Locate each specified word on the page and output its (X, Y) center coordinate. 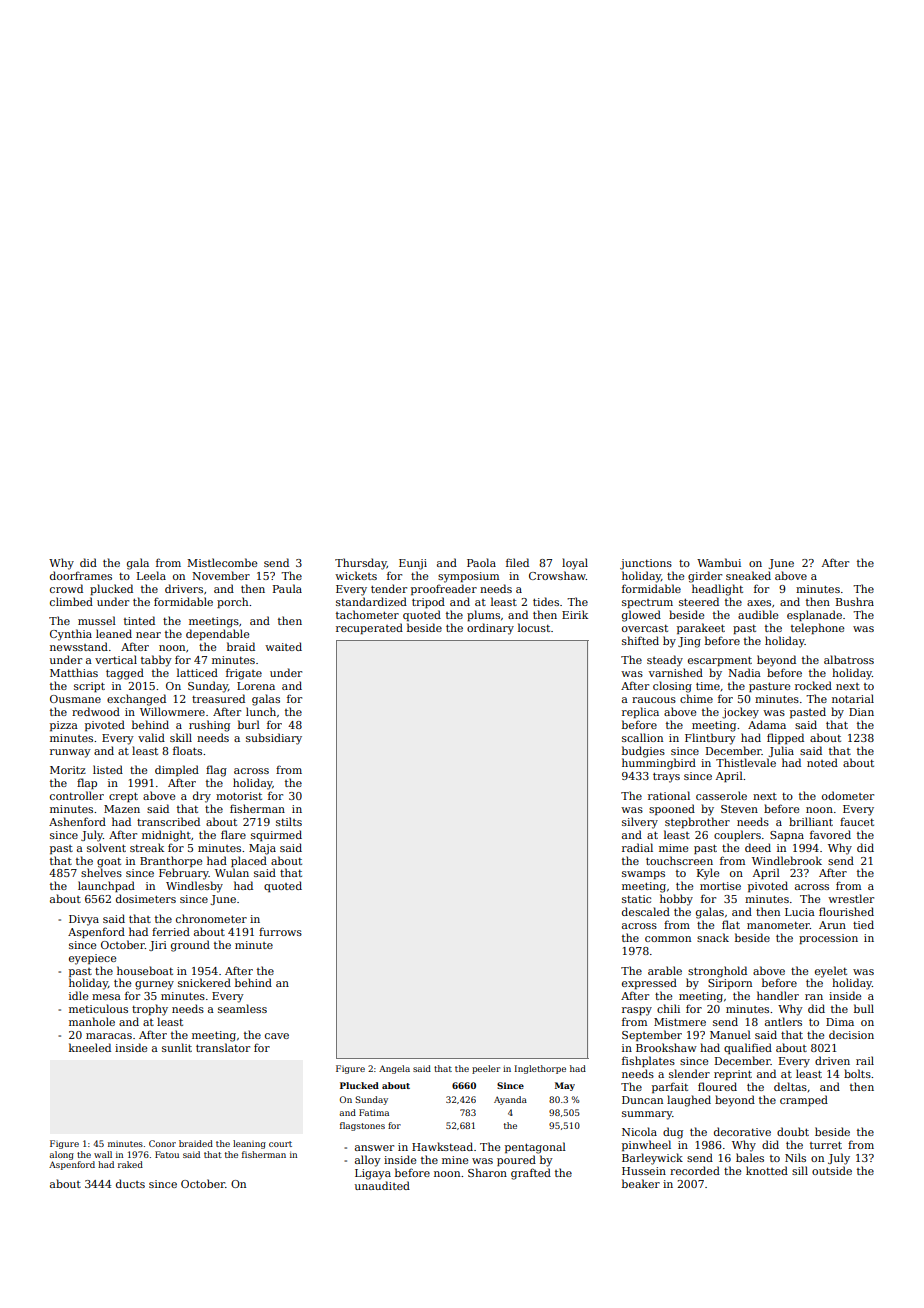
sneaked (748, 575)
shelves (101, 872)
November (221, 575)
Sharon (487, 1172)
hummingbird (659, 764)
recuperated (369, 628)
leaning (249, 1144)
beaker (641, 1183)
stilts (289, 821)
